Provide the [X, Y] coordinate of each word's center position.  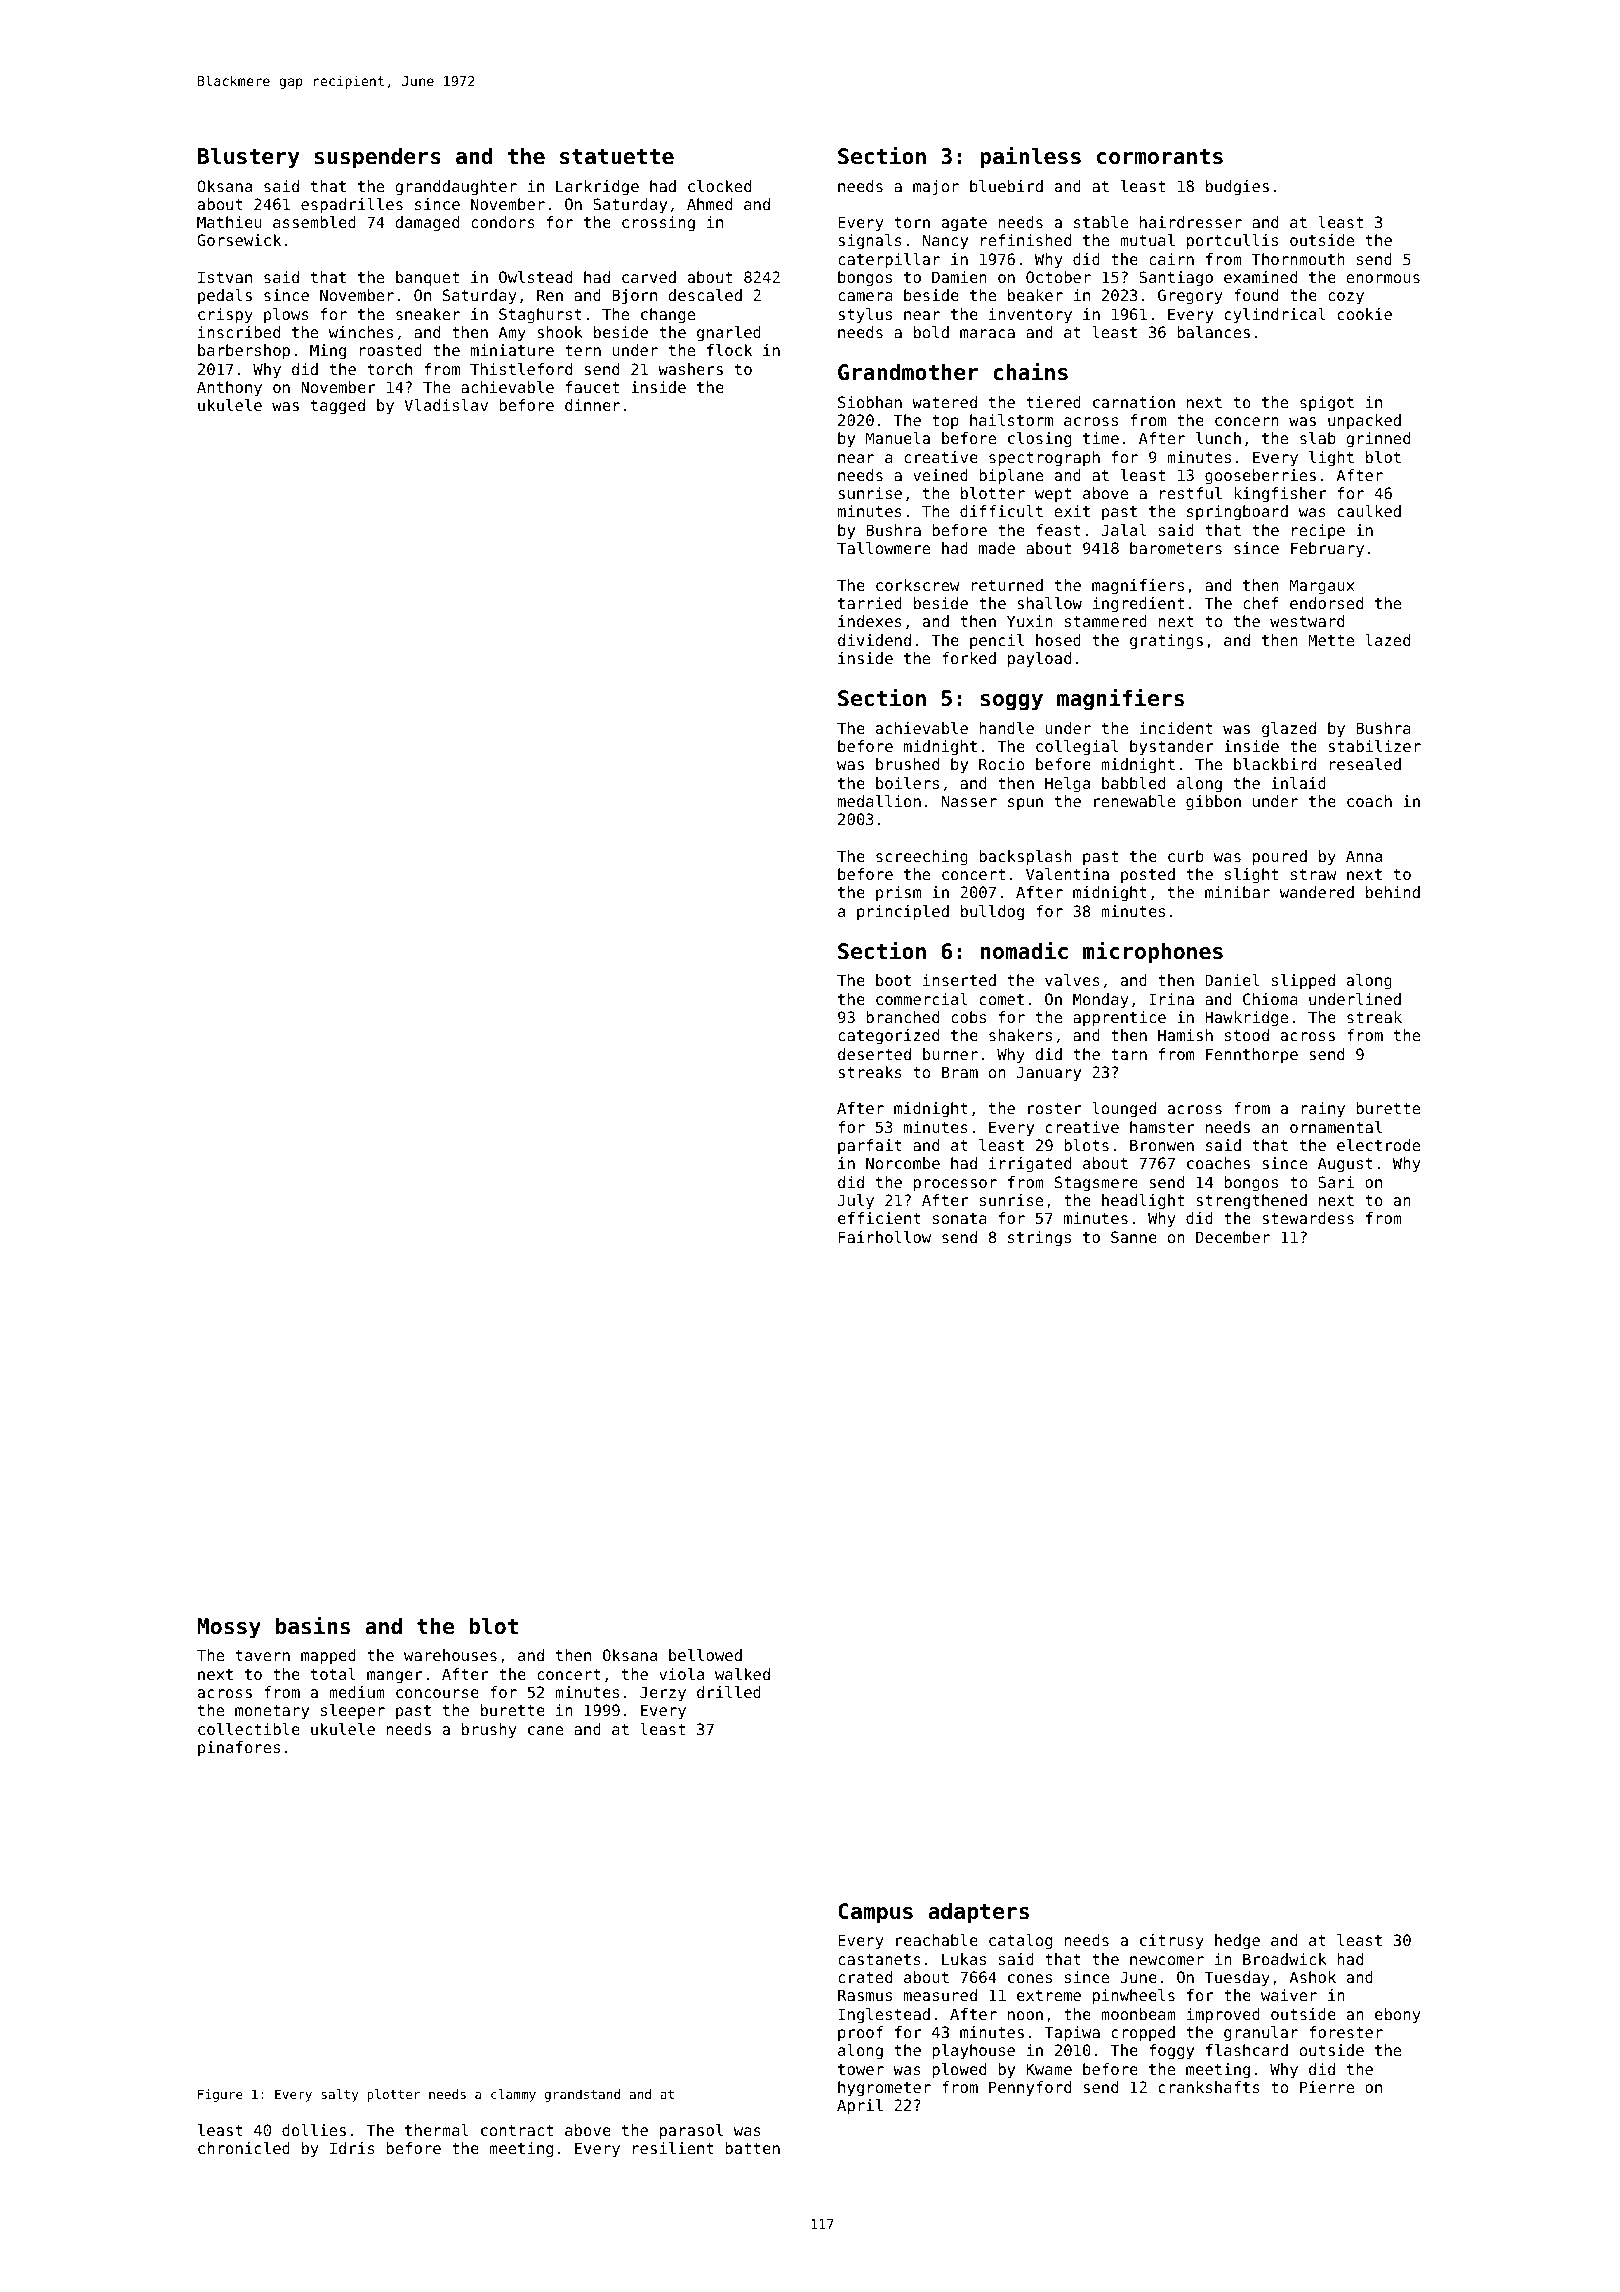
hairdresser [1191, 222]
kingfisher [1280, 495]
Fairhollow [885, 1237]
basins [313, 1625]
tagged [338, 407]
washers [690, 369]
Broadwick [1285, 1959]
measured [940, 1995]
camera [865, 296]
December [1233, 1237]
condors [503, 222]
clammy [513, 2095]
